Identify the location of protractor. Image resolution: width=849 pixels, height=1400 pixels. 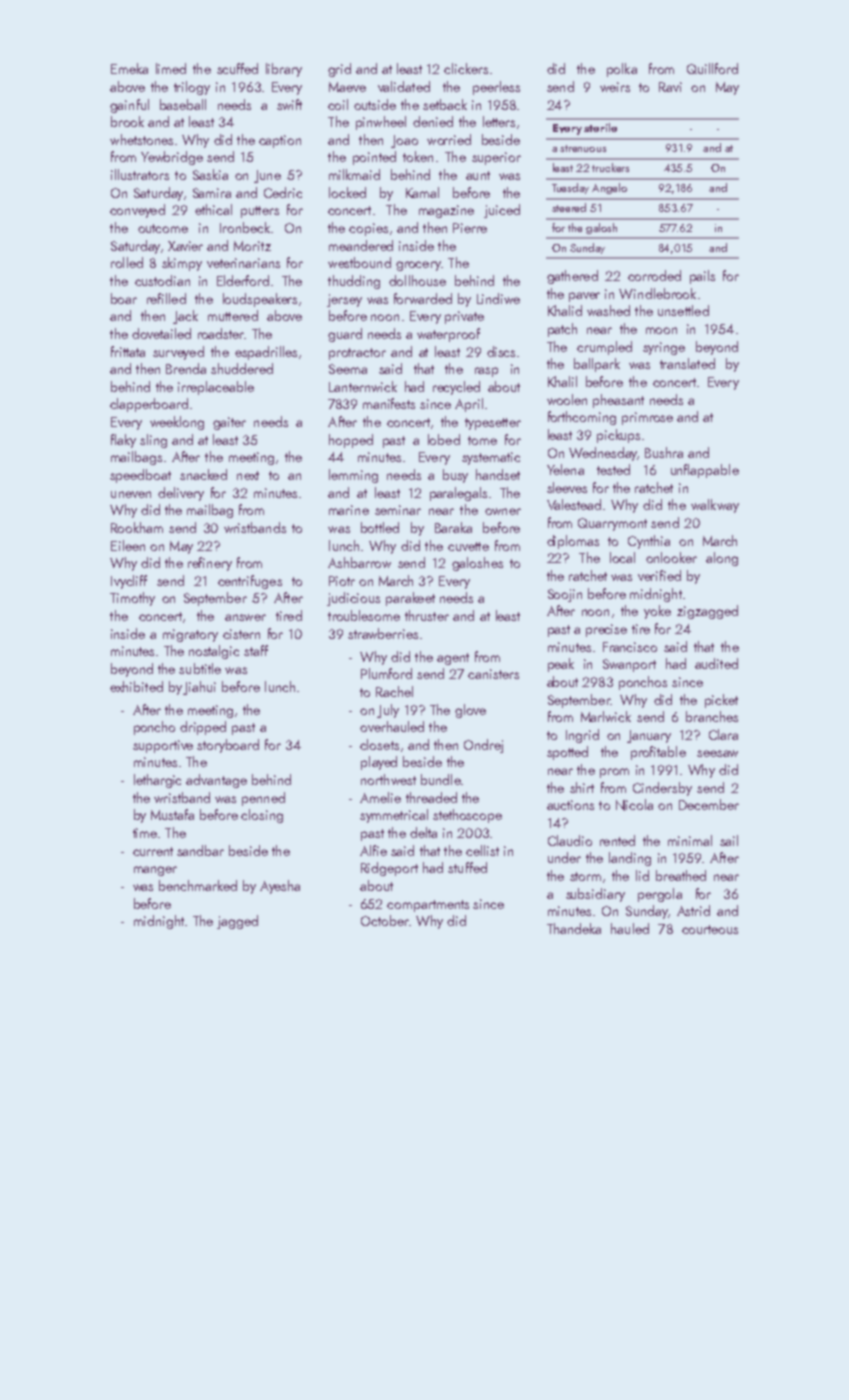
(357, 354).
